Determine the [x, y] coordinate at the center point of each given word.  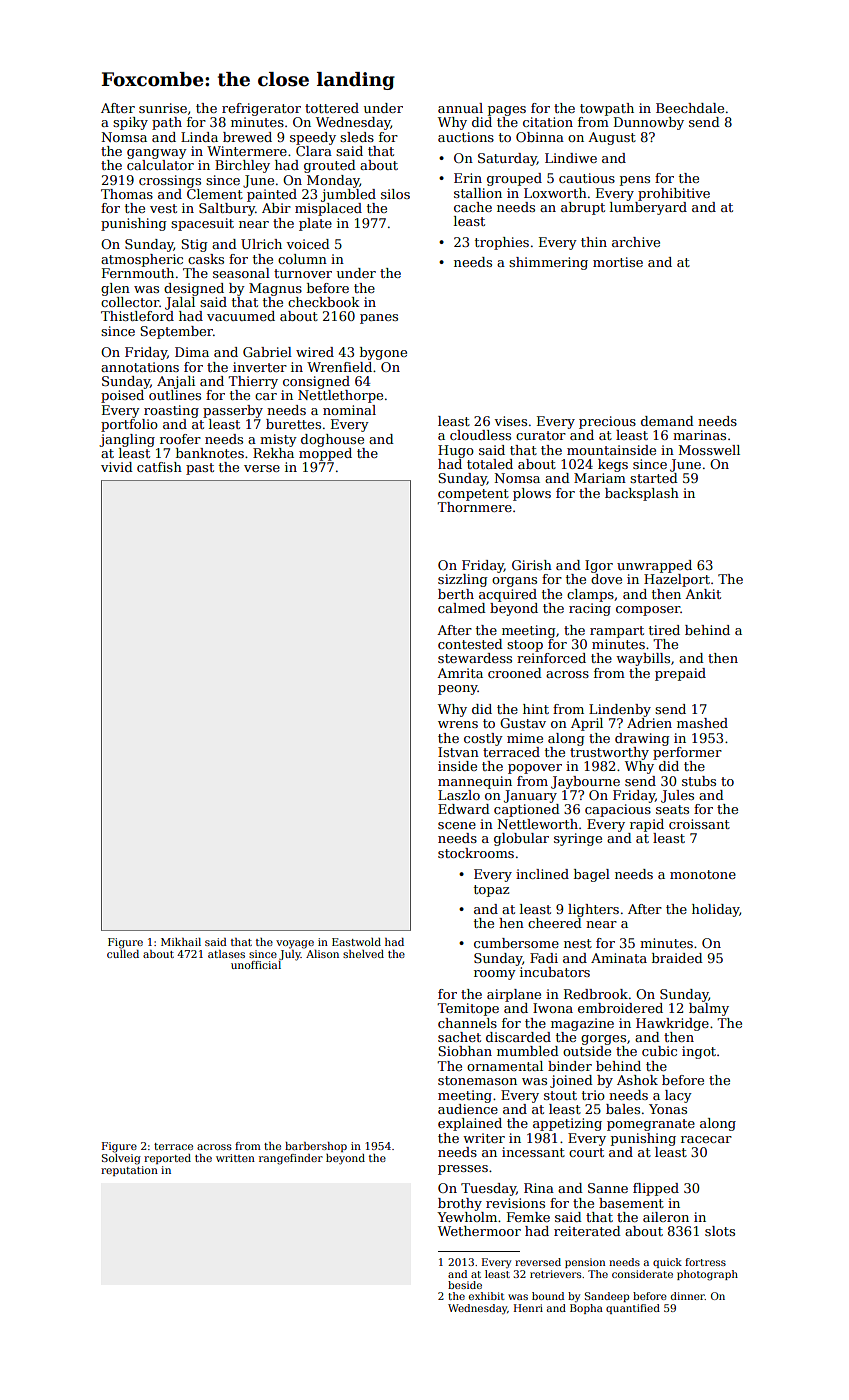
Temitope [468, 1009]
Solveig [121, 1159]
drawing [642, 739]
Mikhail [181, 942]
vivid [117, 467]
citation [548, 122]
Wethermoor [479, 1231]
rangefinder [291, 1159]
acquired [508, 595]
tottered [332, 108]
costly [483, 739]
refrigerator [261, 109]
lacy [678, 1096]
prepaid [680, 674]
